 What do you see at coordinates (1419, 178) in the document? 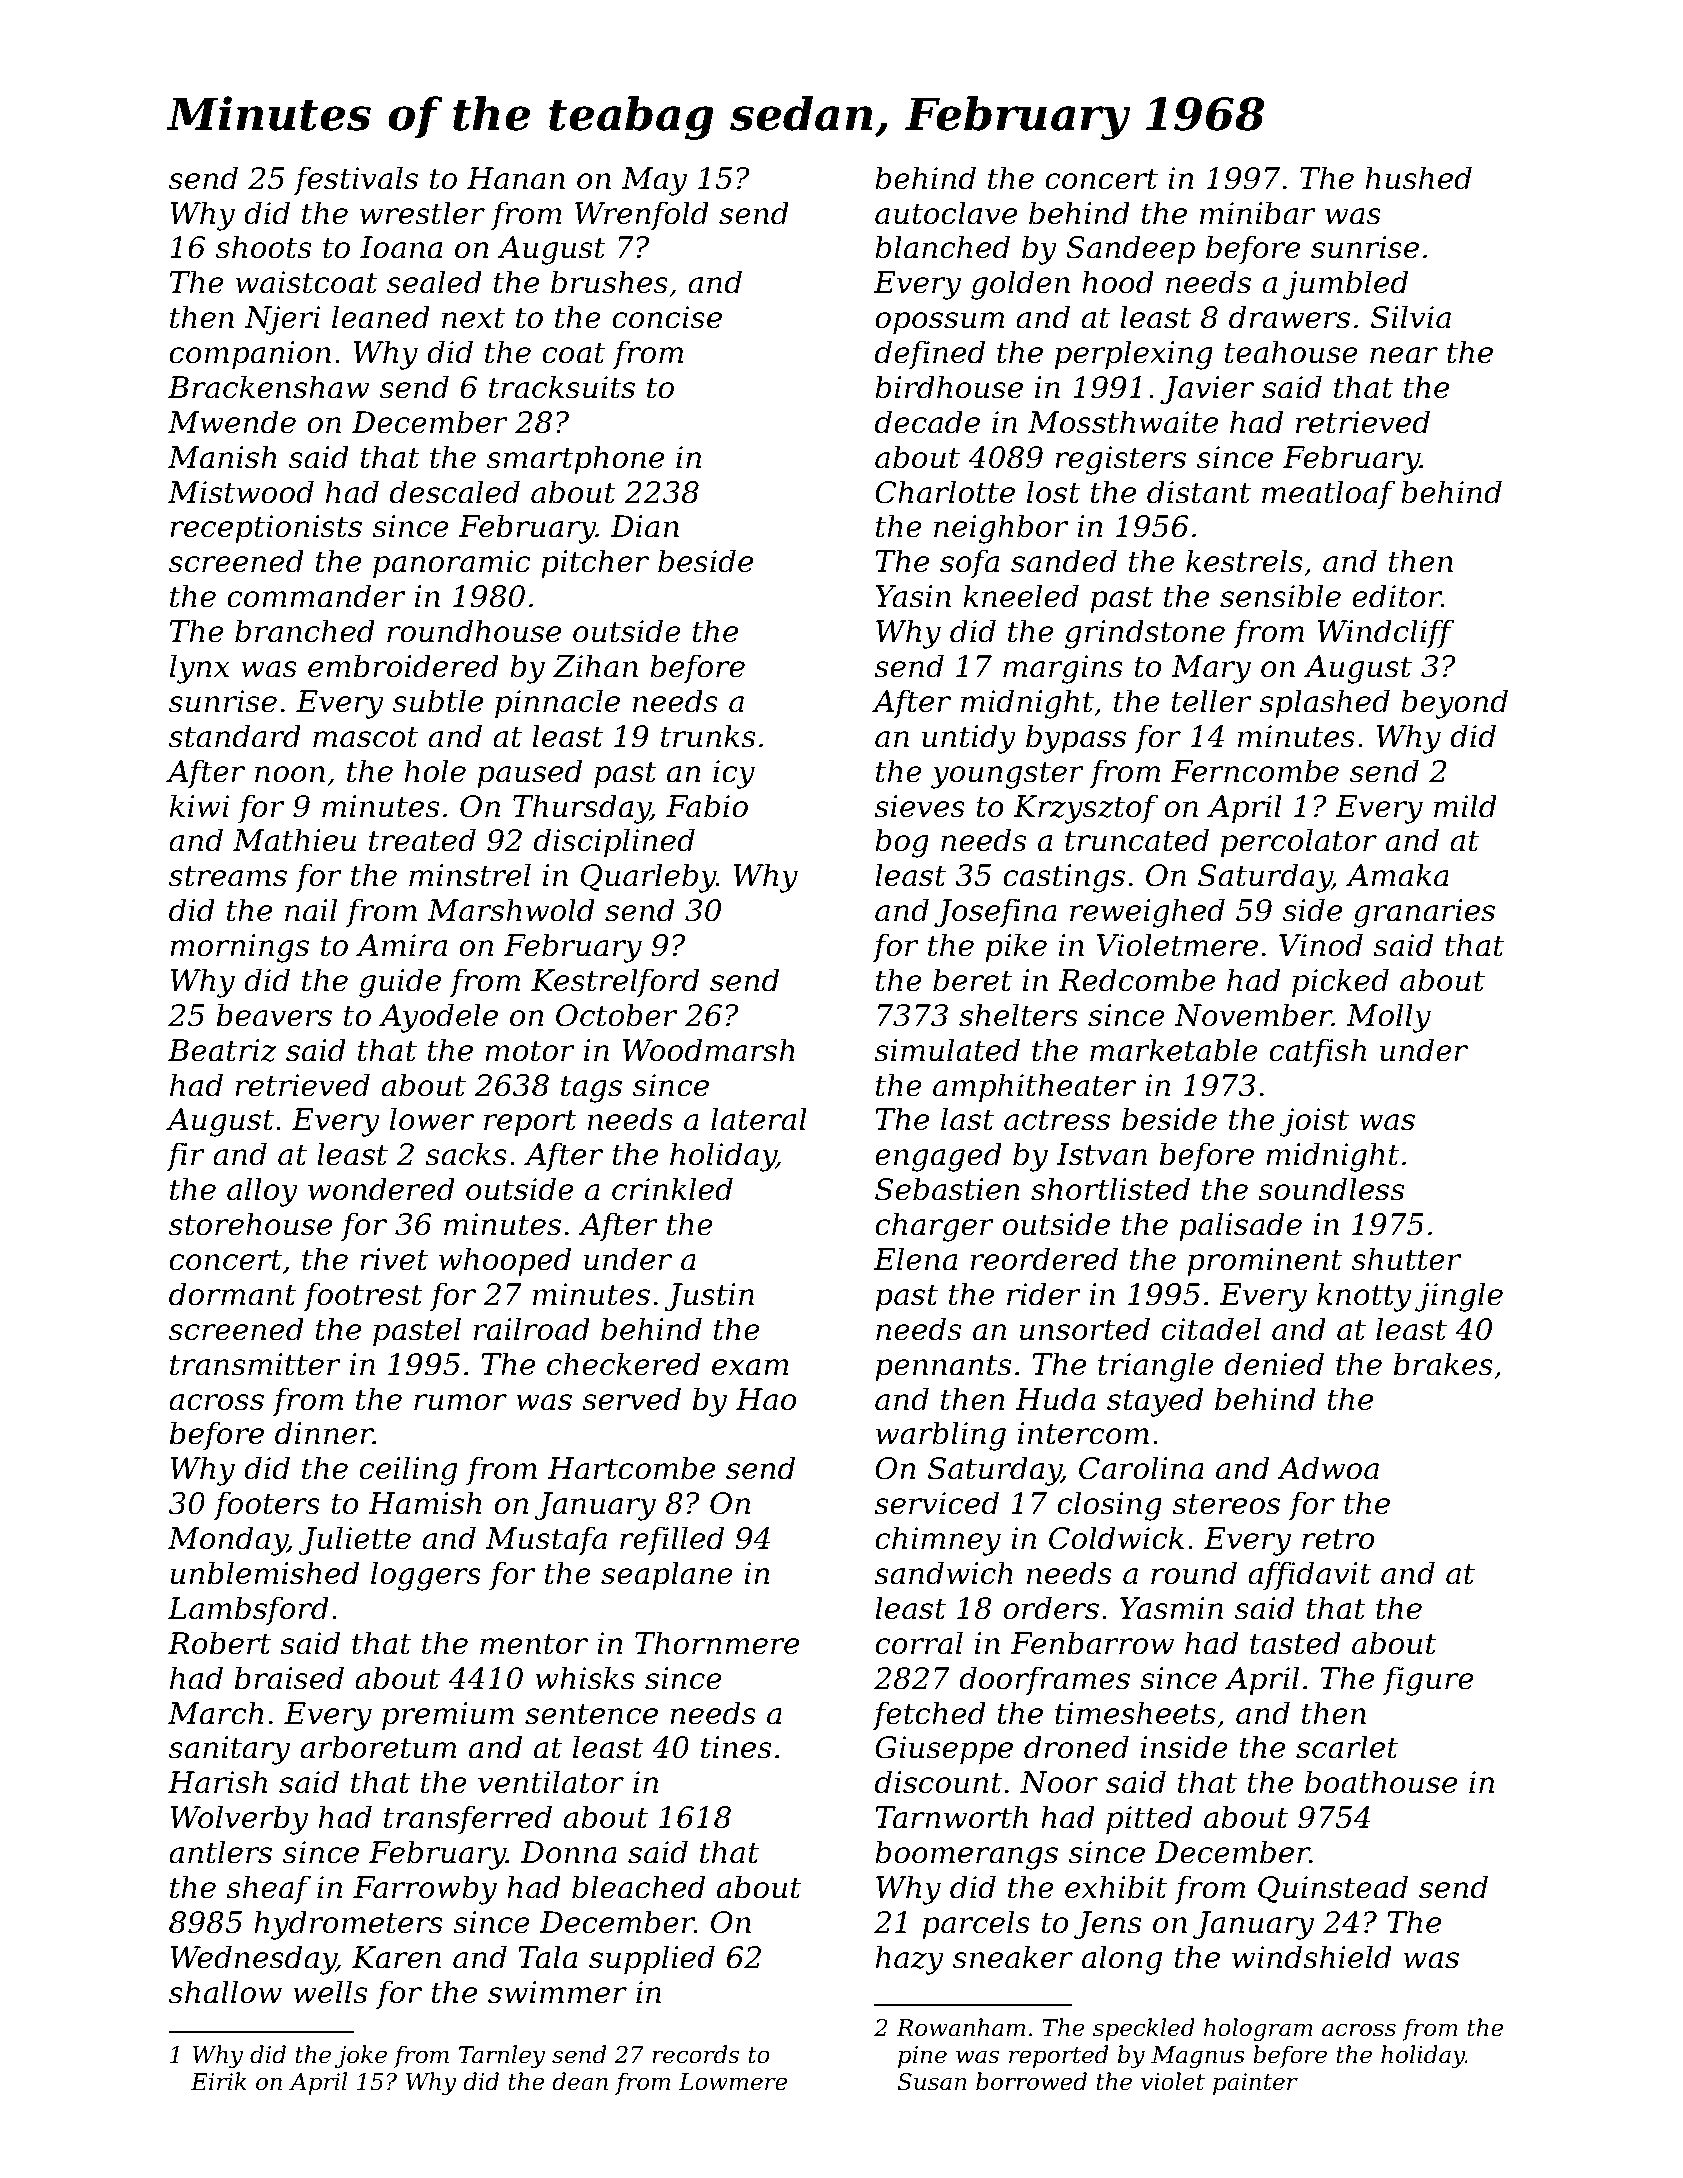
I see `hushed` at bounding box center [1419, 178].
